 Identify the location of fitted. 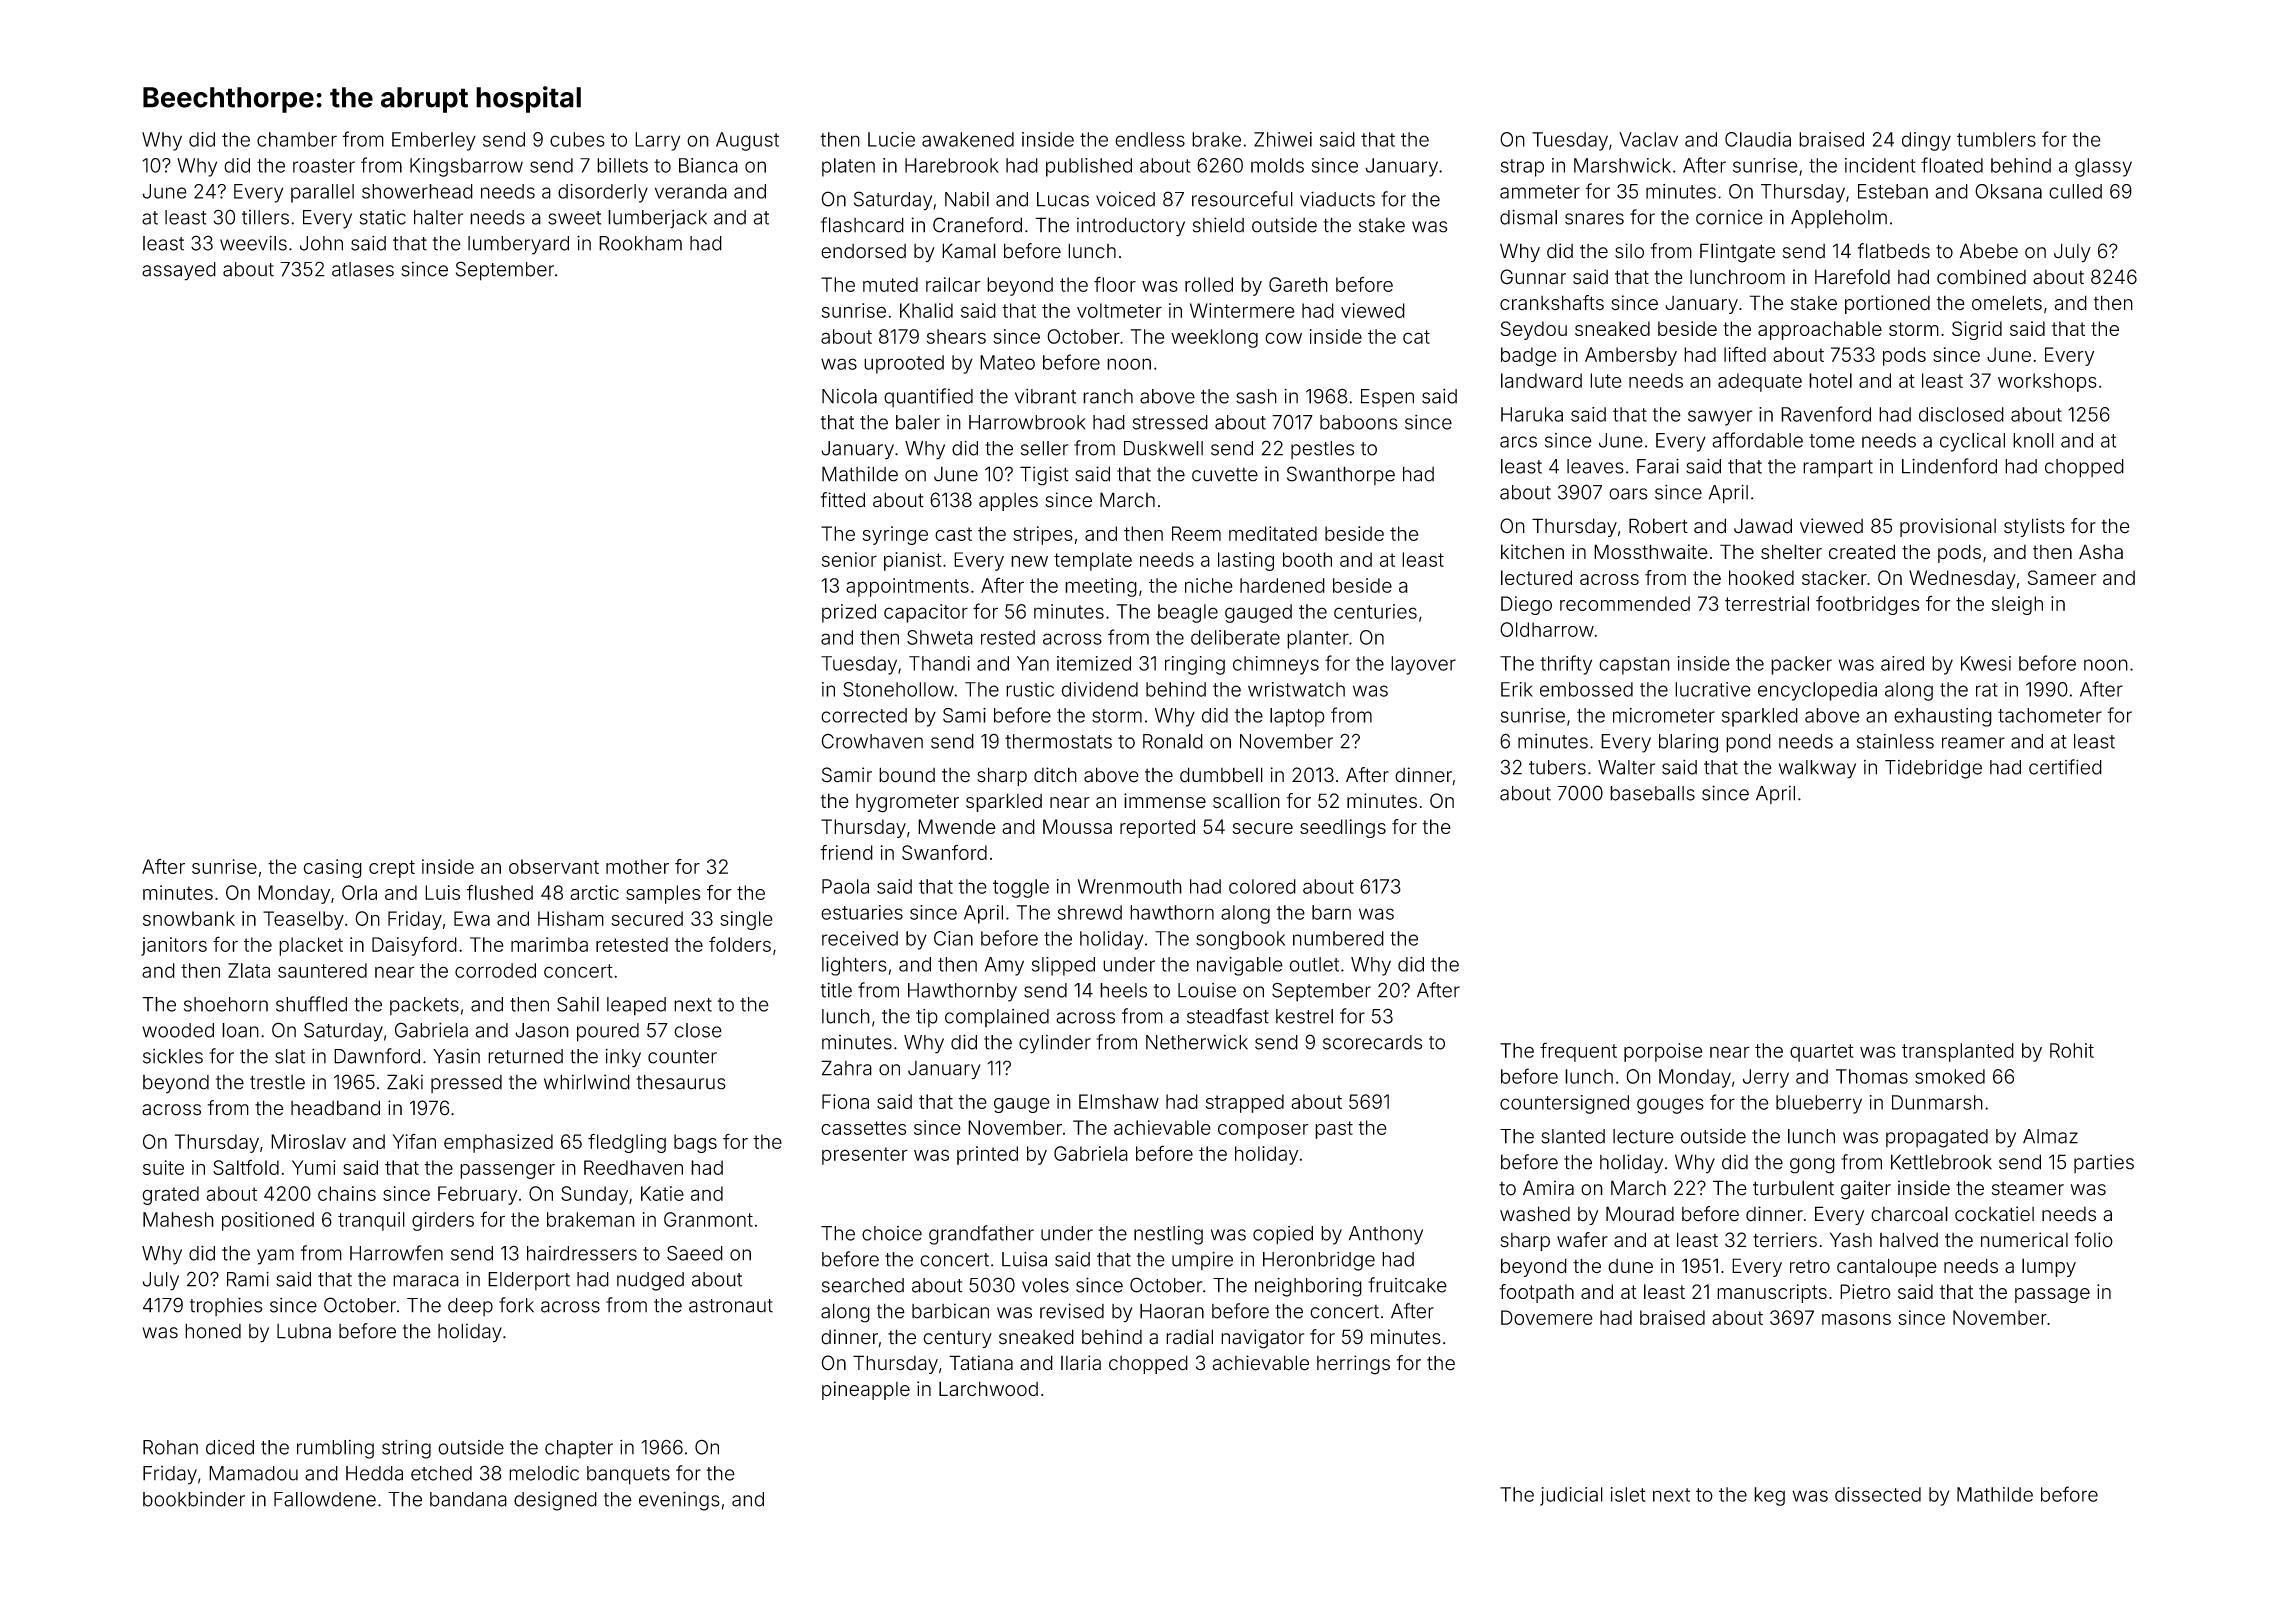
(843, 500).
